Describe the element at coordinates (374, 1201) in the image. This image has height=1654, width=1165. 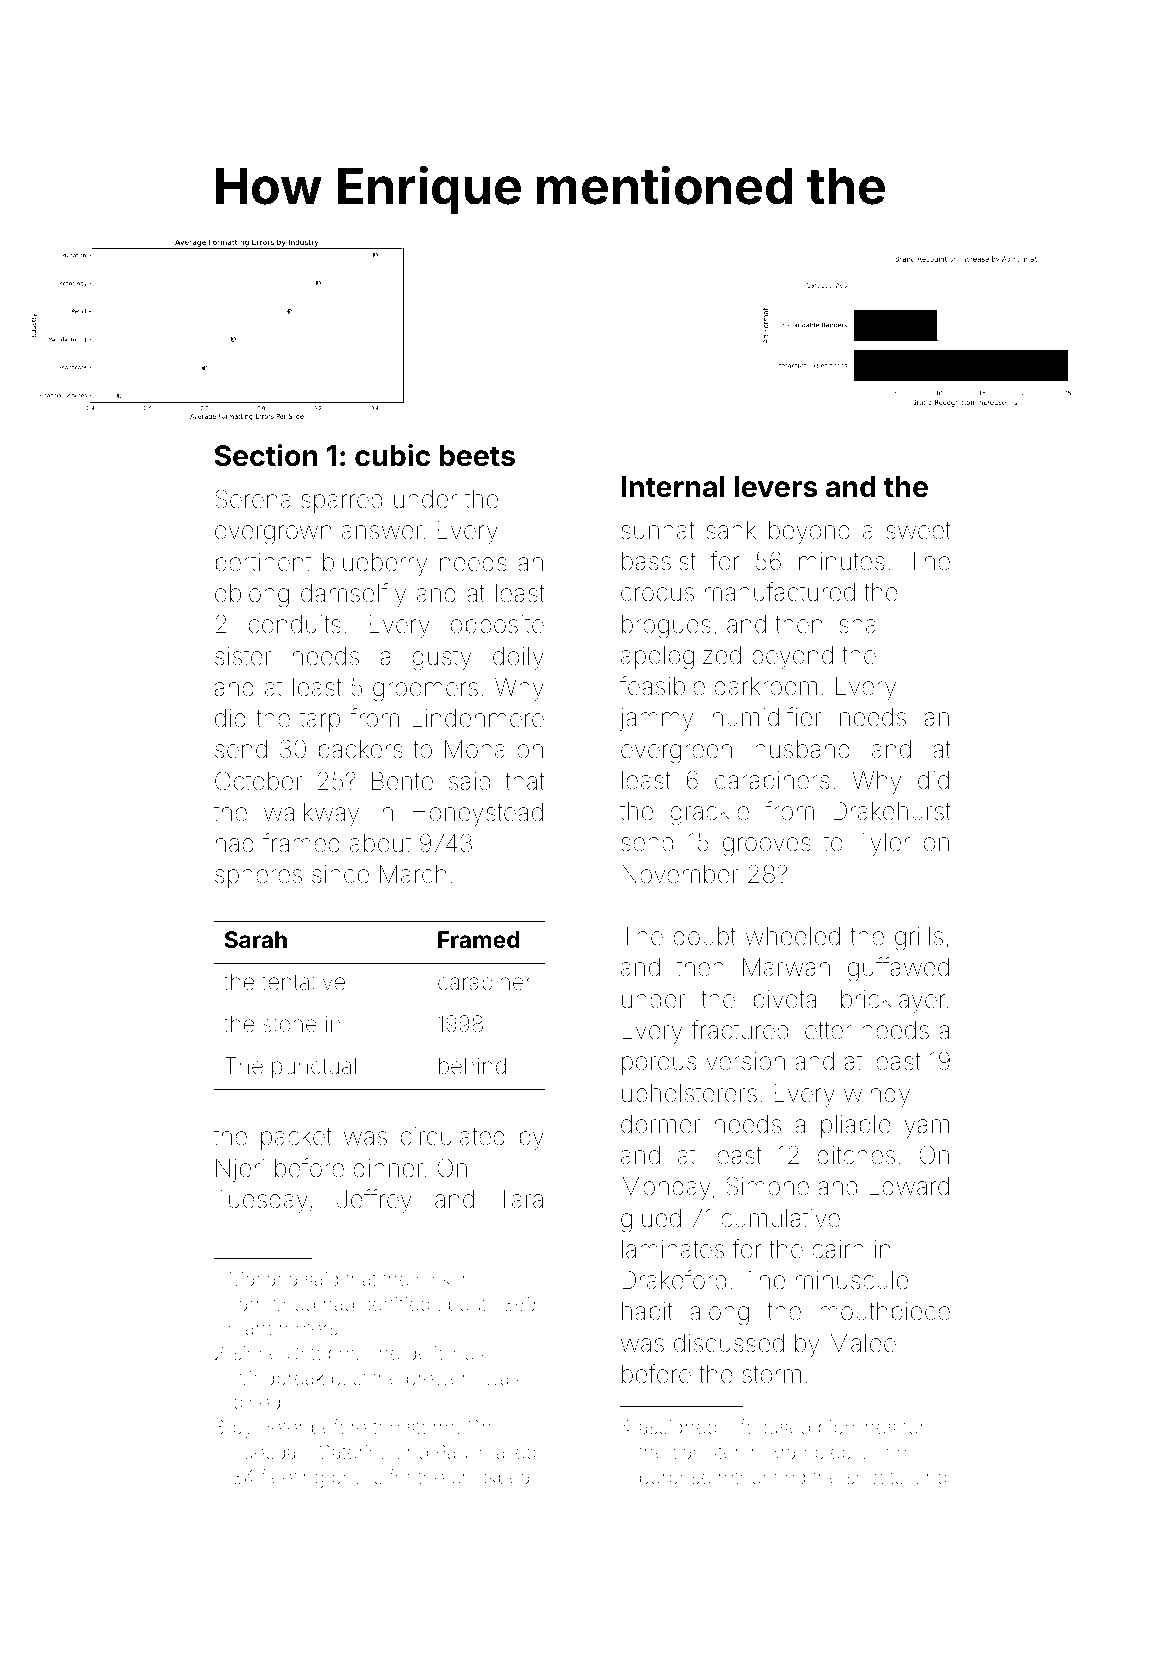
I see `Jeffrey` at that location.
